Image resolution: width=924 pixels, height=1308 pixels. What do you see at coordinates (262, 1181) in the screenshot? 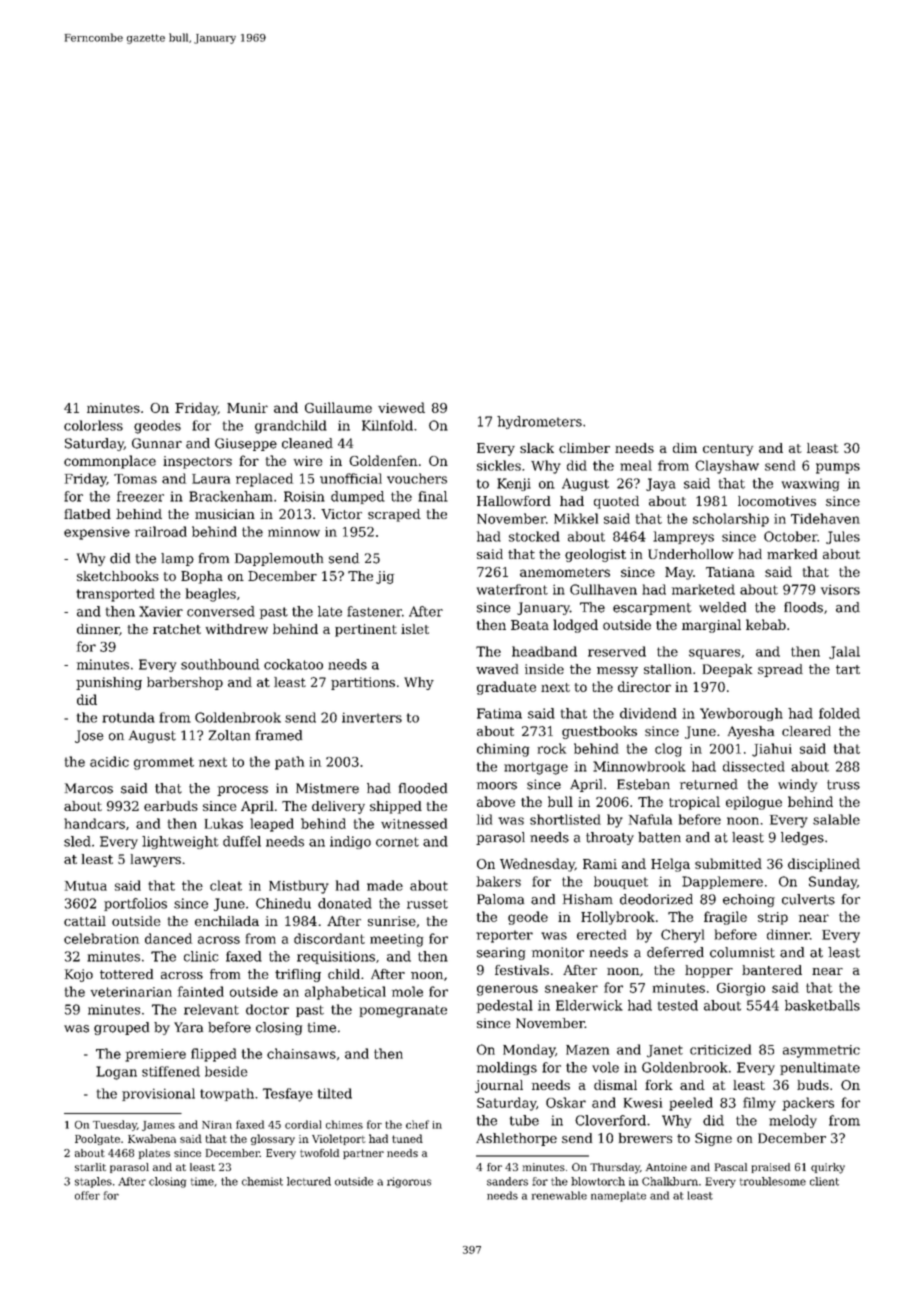
I see `chemist` at bounding box center [262, 1181].
